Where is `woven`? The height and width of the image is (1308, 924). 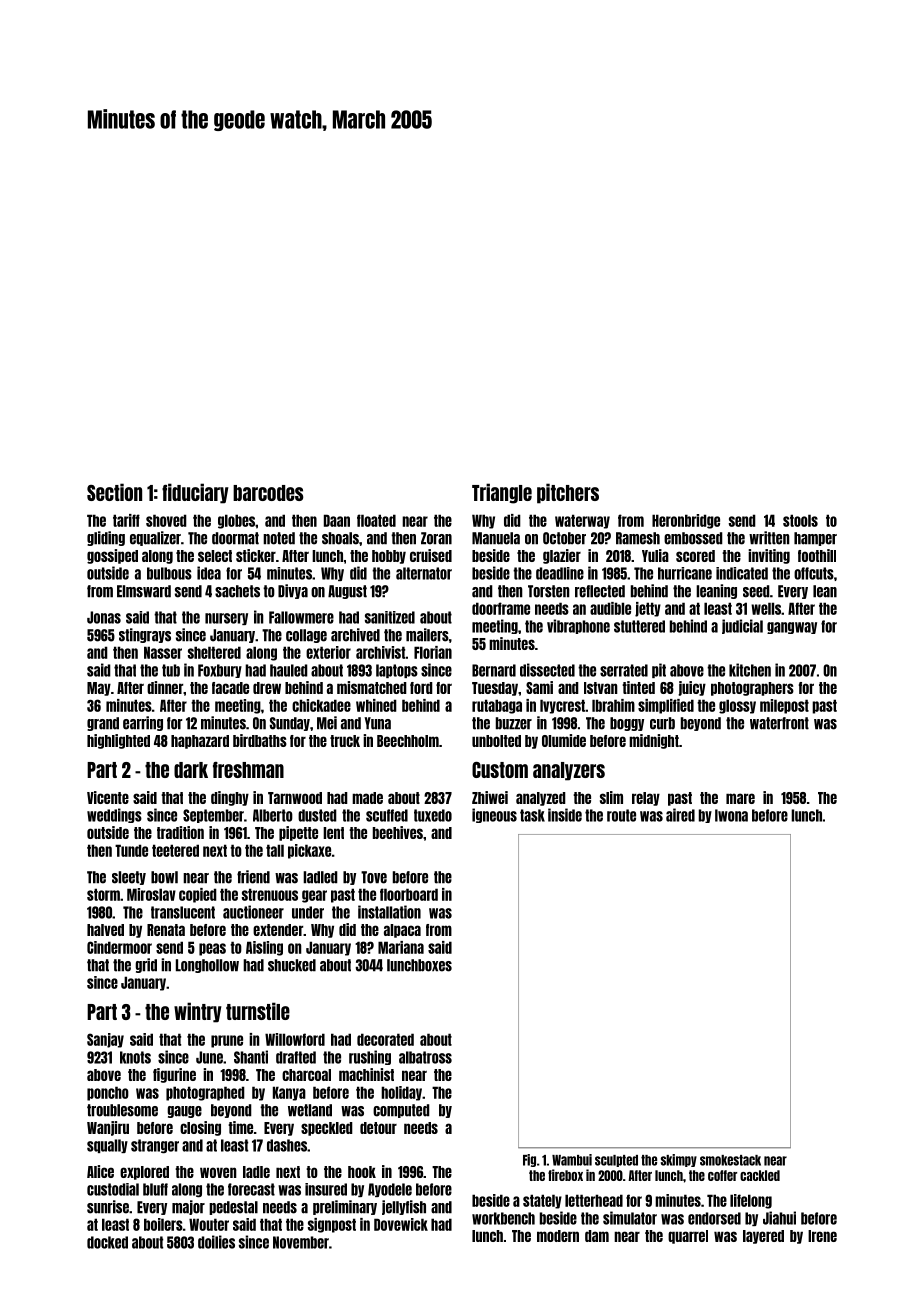 woven is located at coordinates (218, 1172).
